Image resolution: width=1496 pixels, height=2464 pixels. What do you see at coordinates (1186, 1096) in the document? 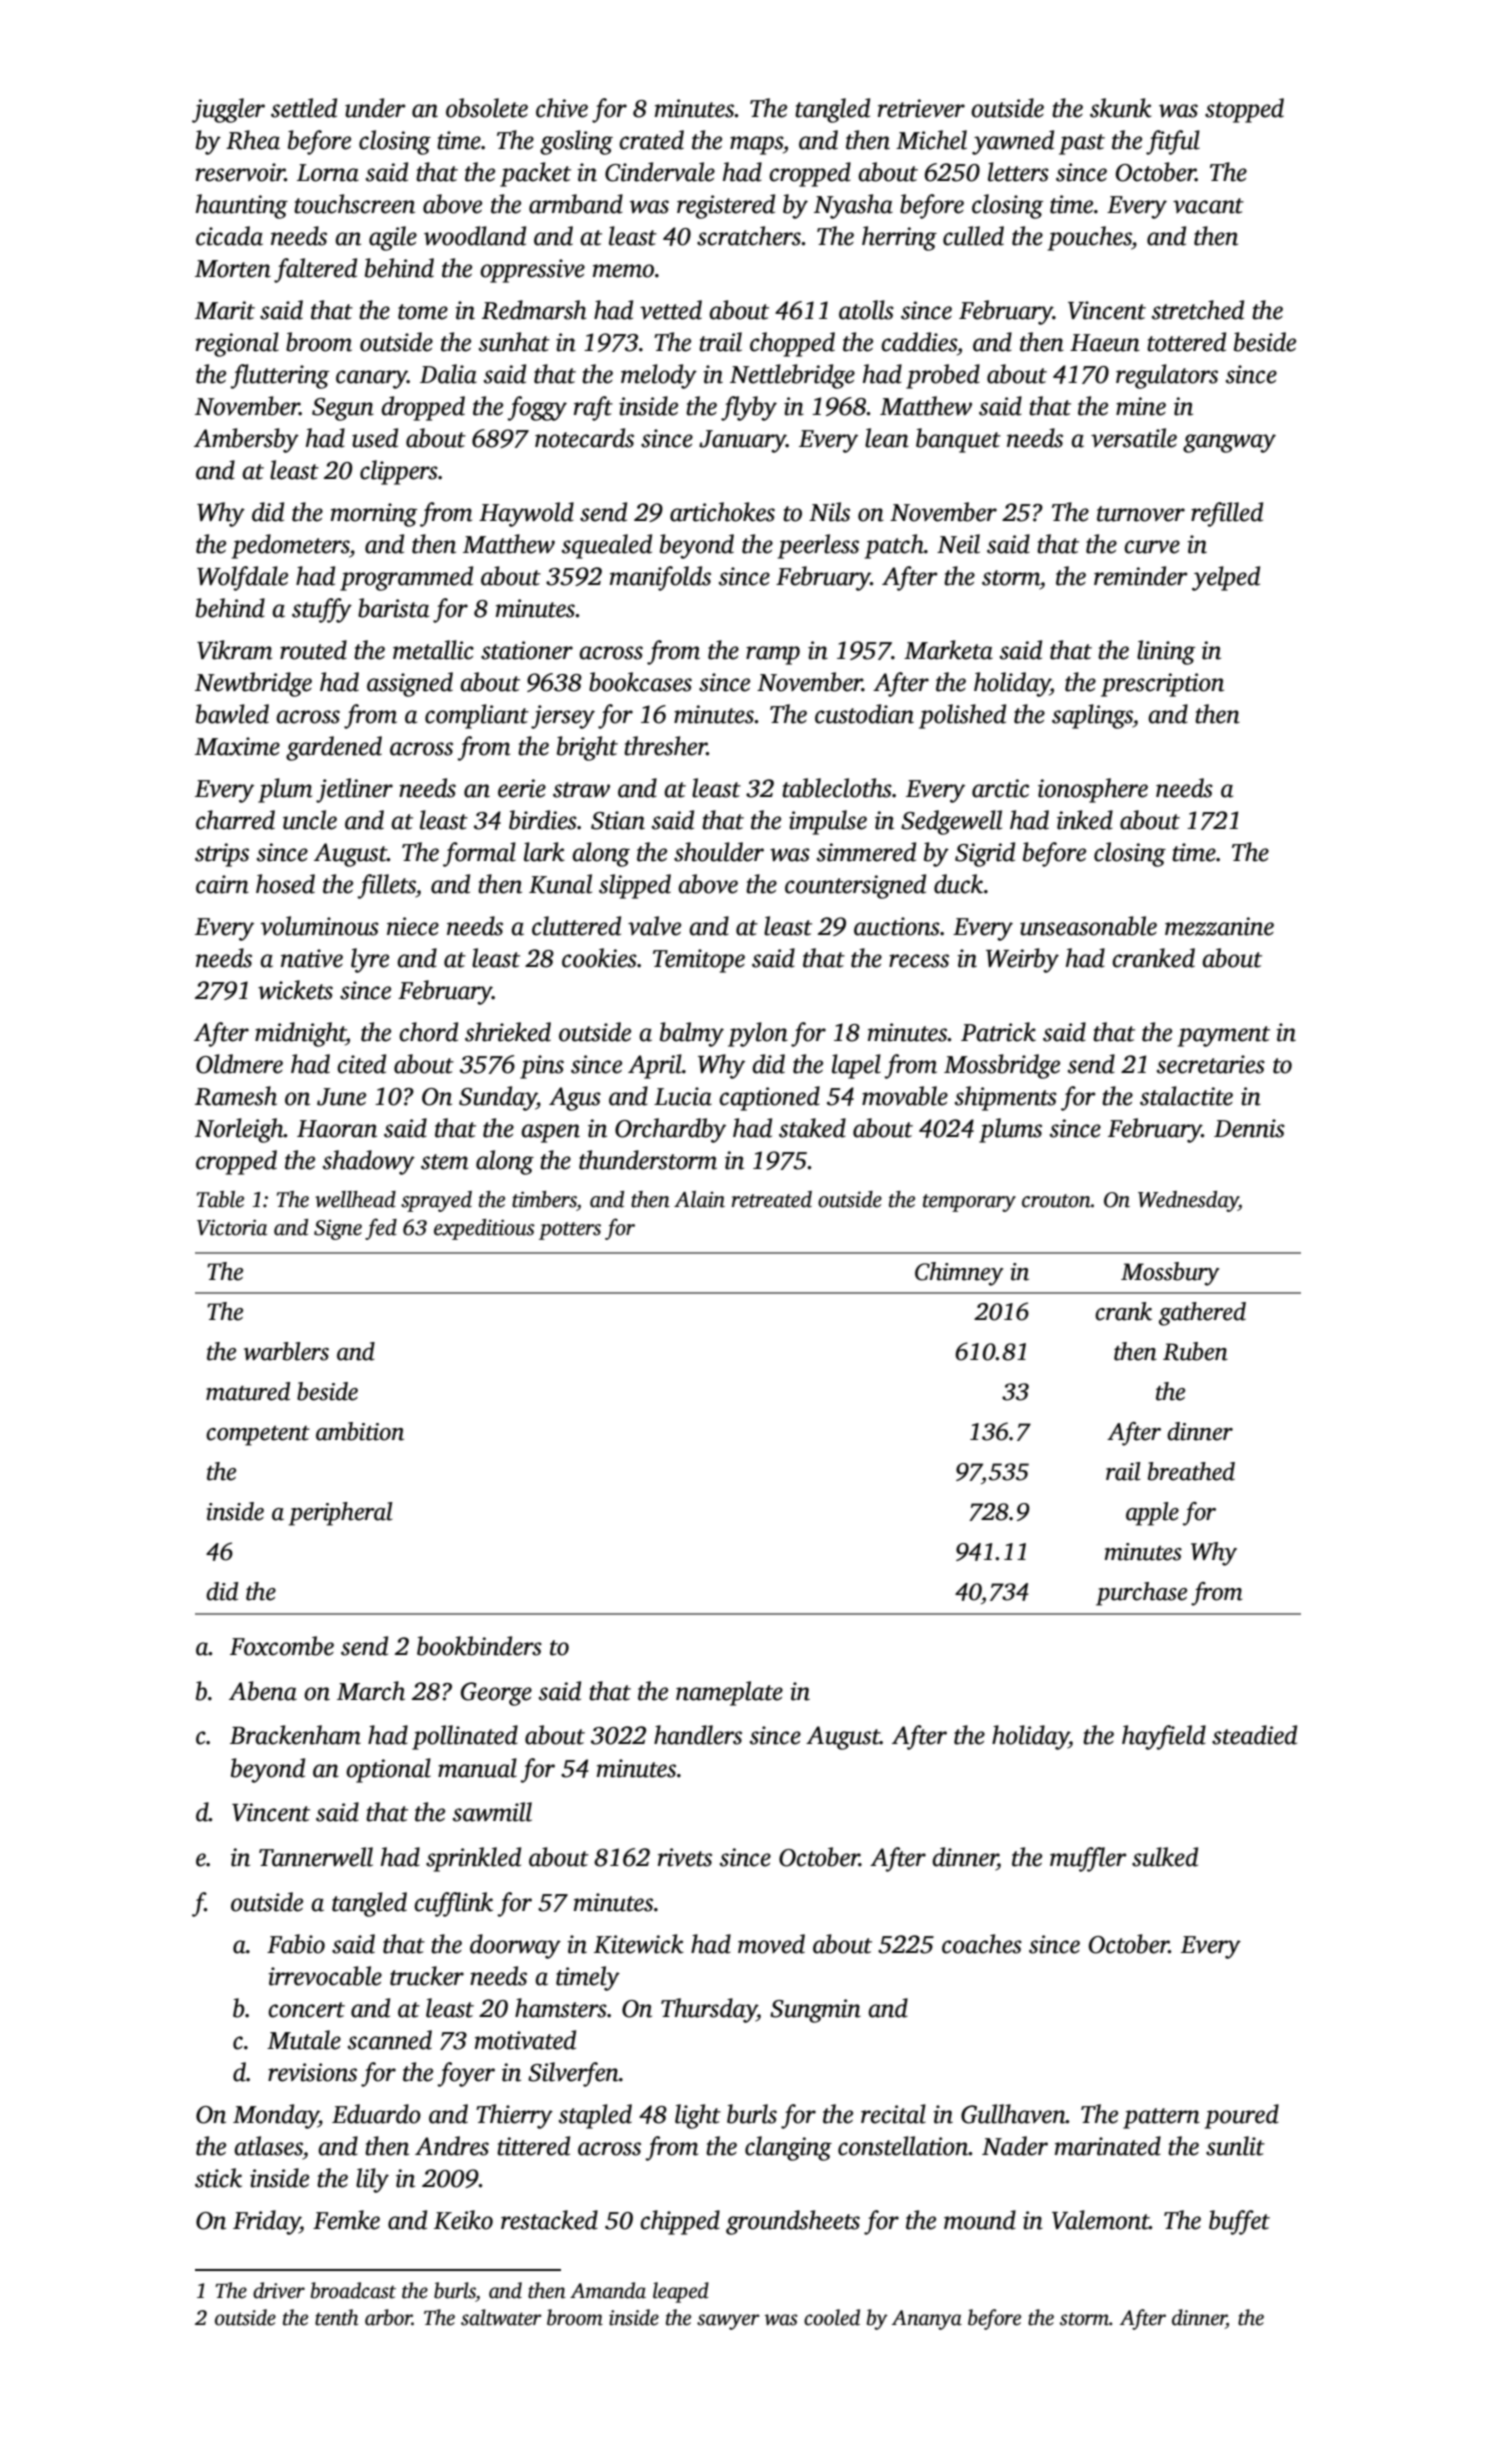
I see `stalactite` at bounding box center [1186, 1096].
